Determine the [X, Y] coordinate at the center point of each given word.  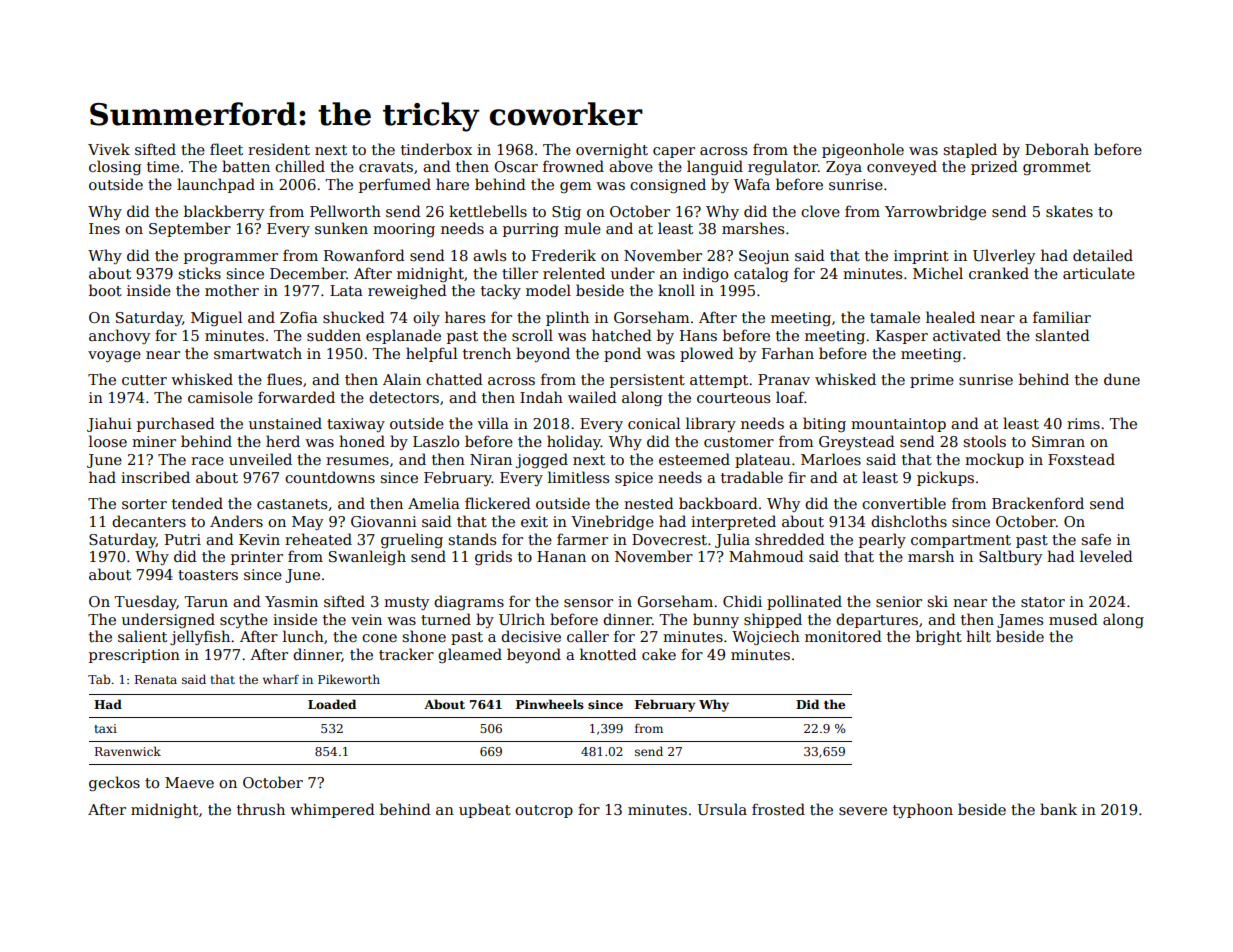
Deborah [1057, 149]
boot [105, 290]
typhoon [923, 810]
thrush [261, 809]
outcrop [544, 811]
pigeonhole [863, 150]
